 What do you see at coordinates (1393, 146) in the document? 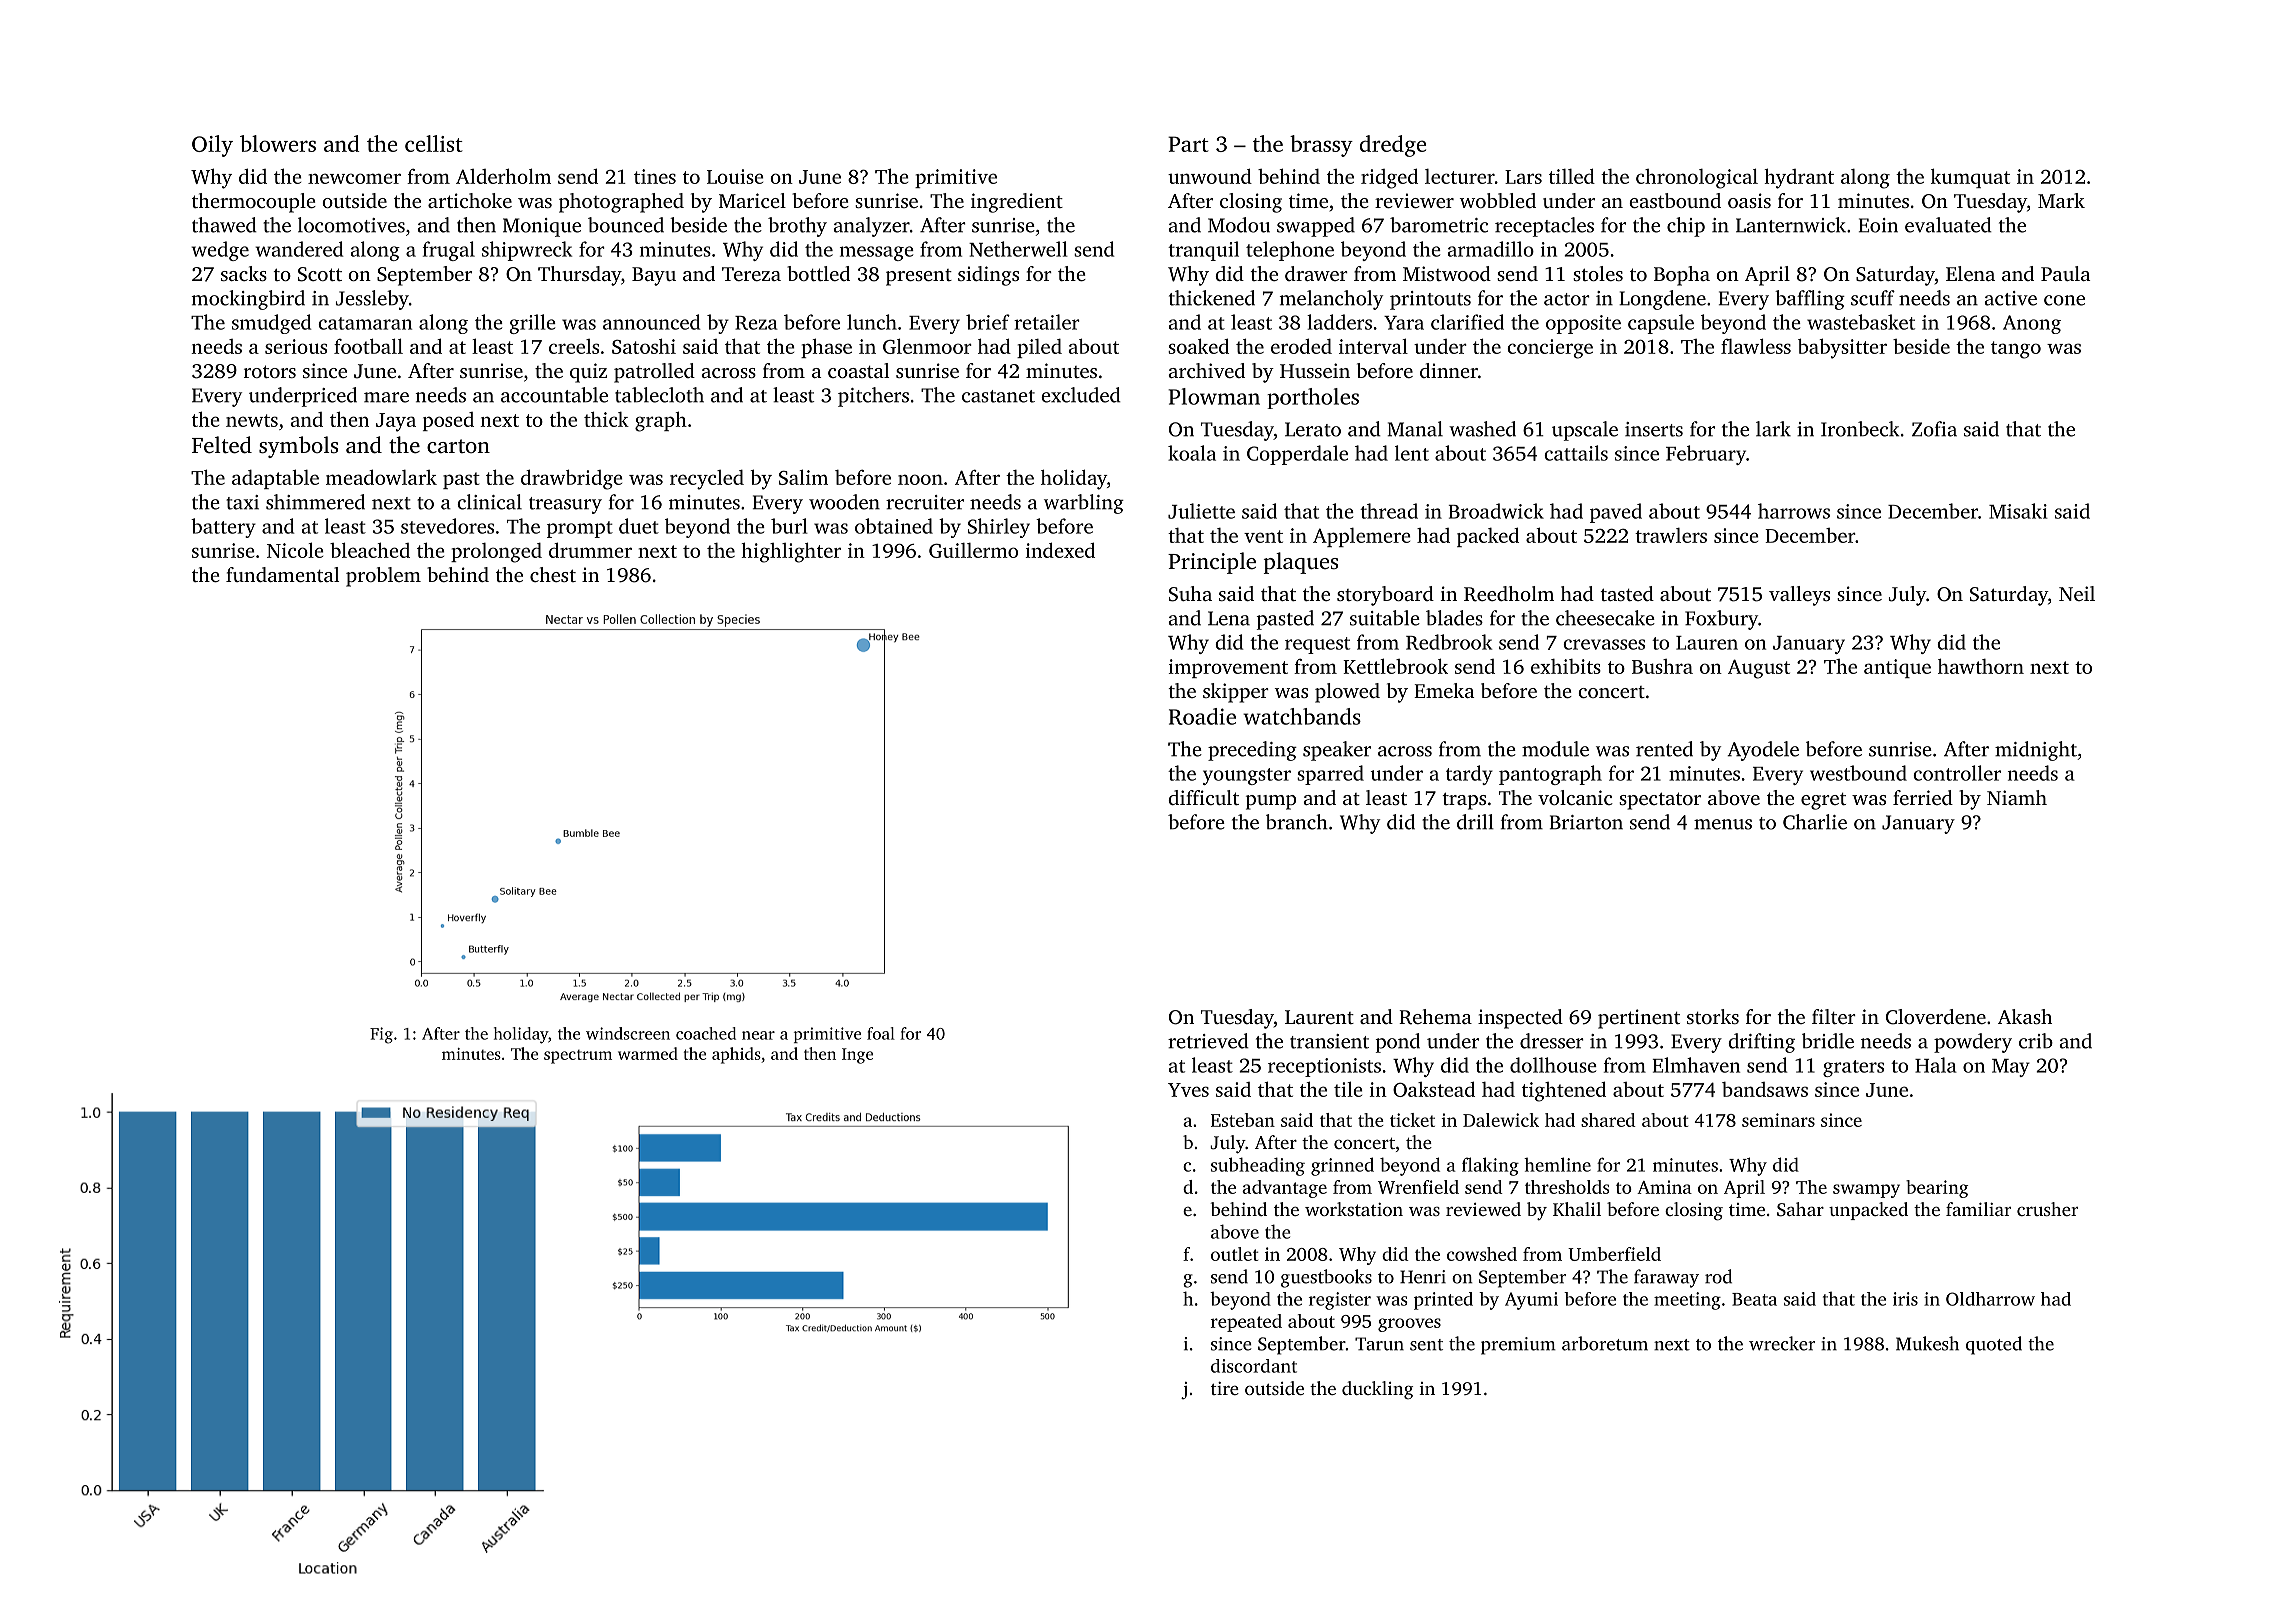
I see `dredge` at bounding box center [1393, 146].
